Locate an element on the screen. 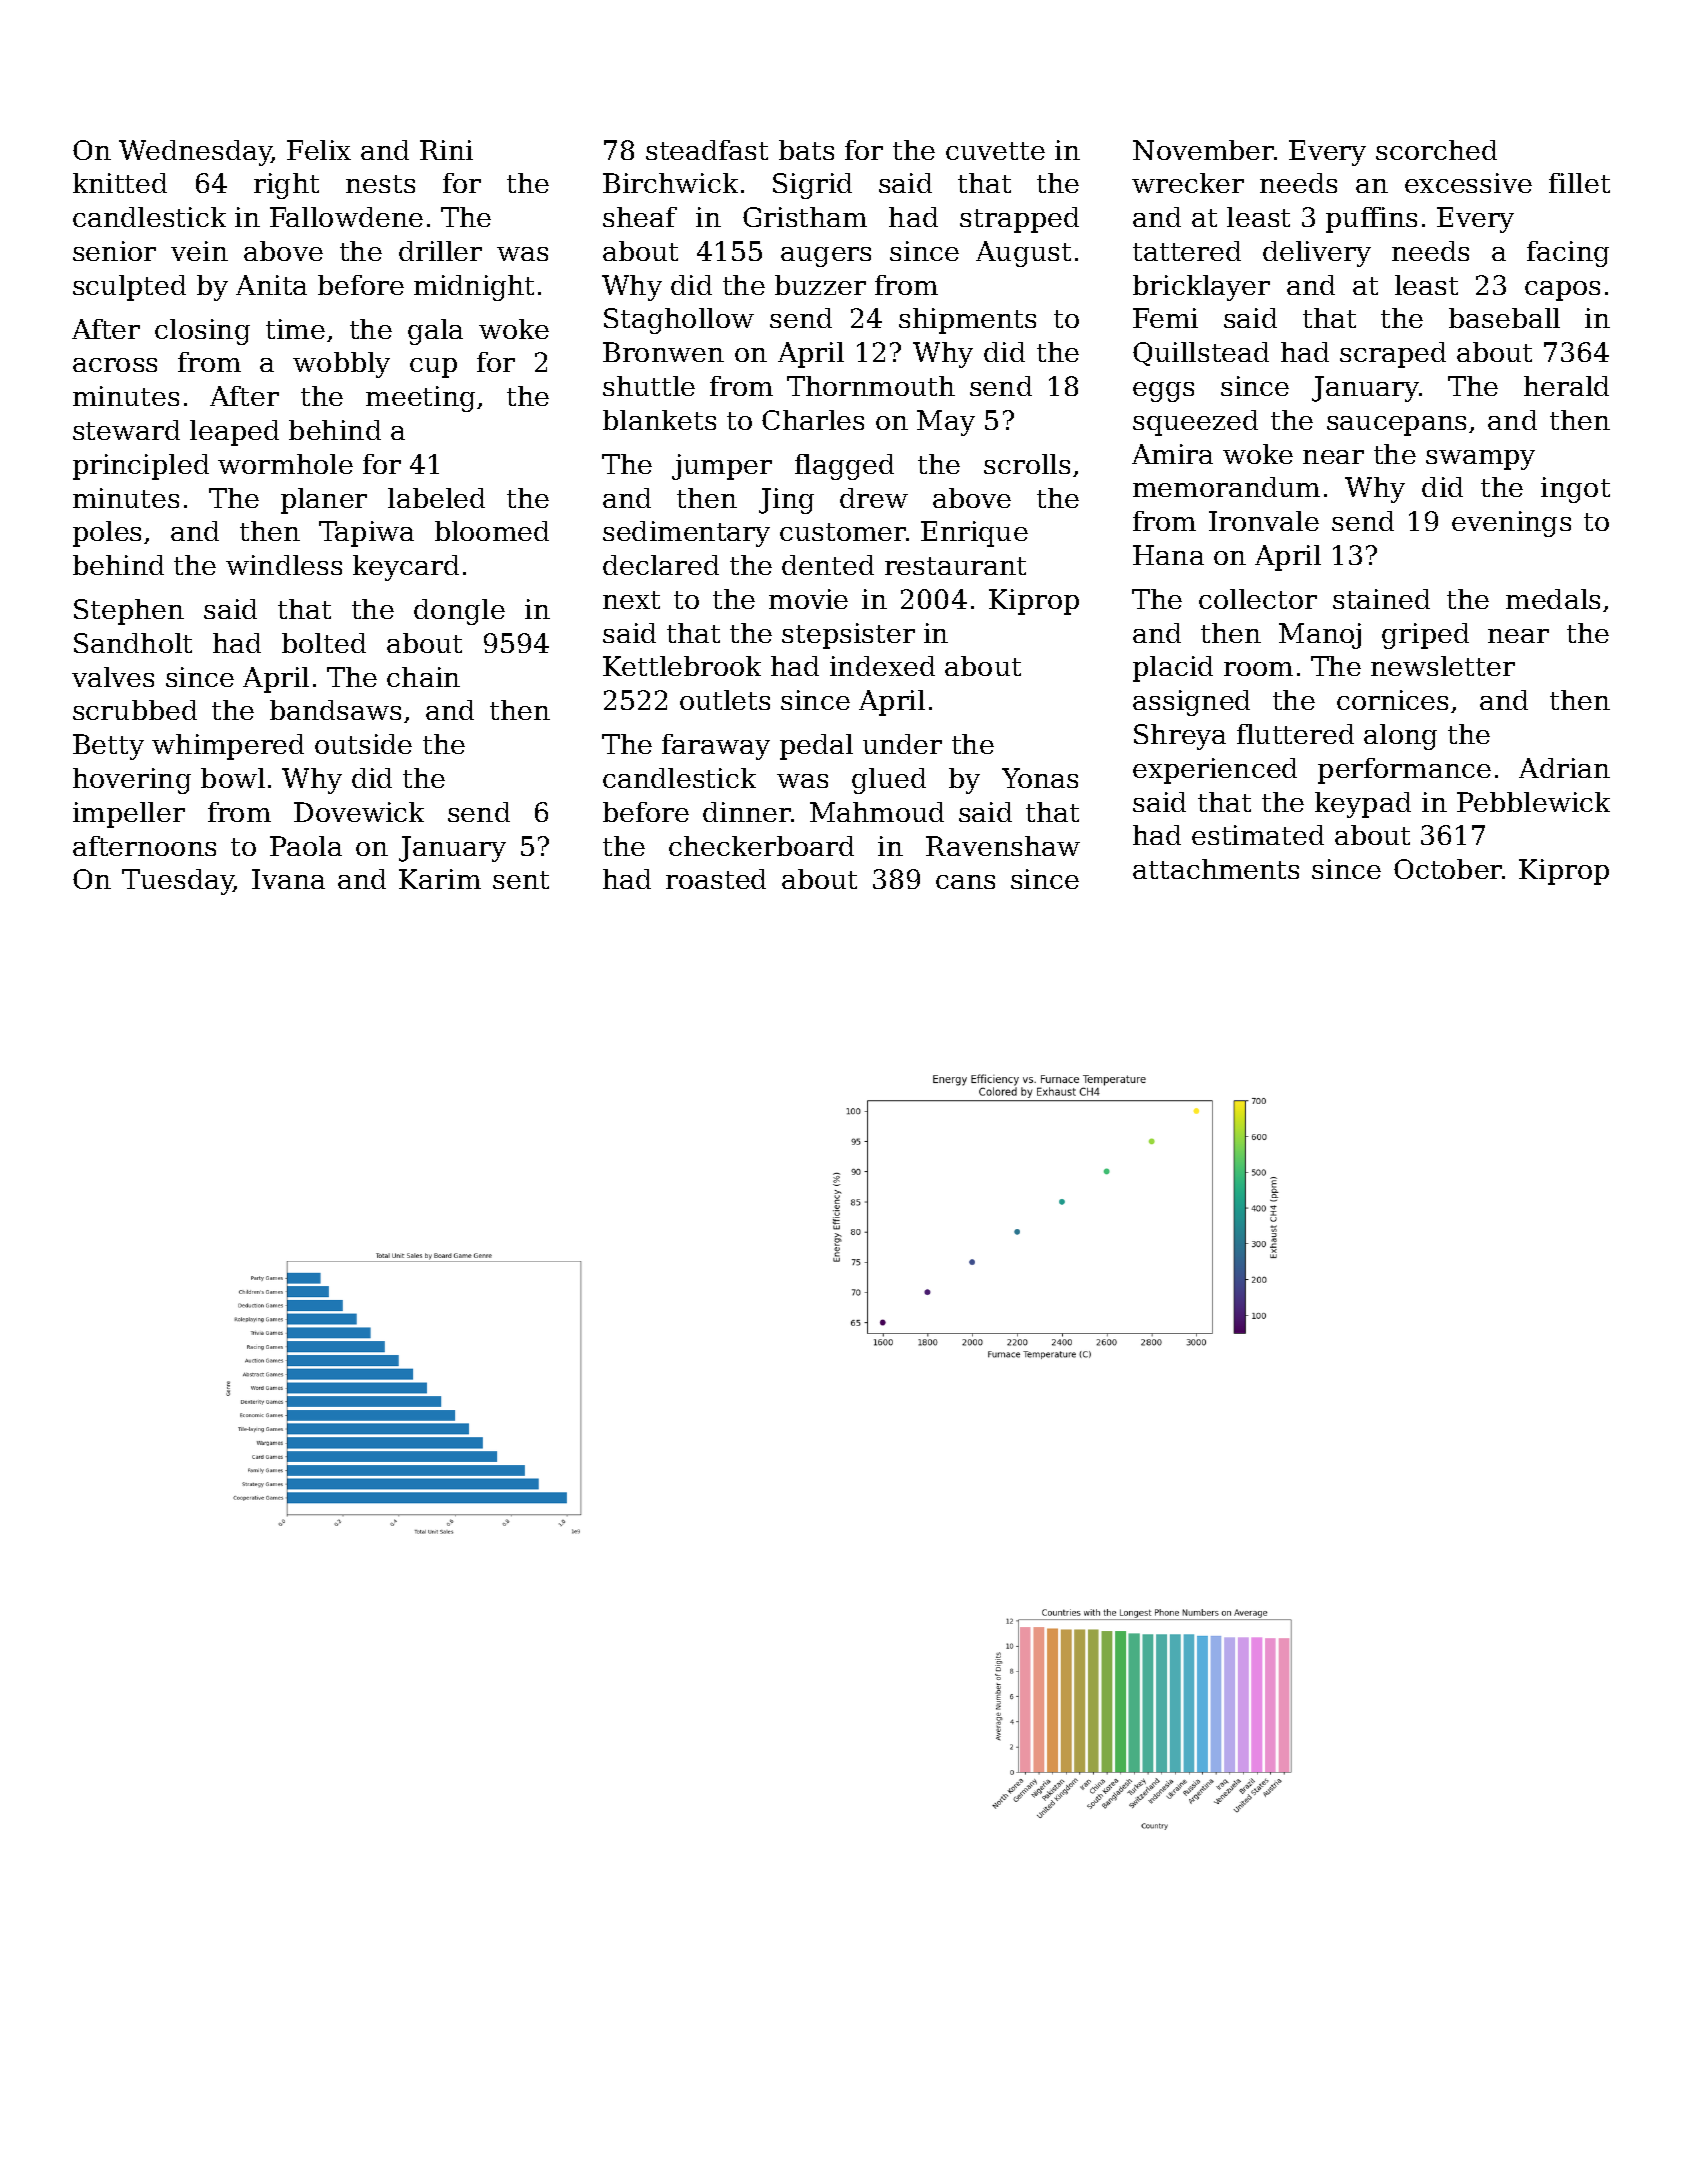 This screenshot has width=1683, height=2178. capos is located at coordinates (1562, 291).
